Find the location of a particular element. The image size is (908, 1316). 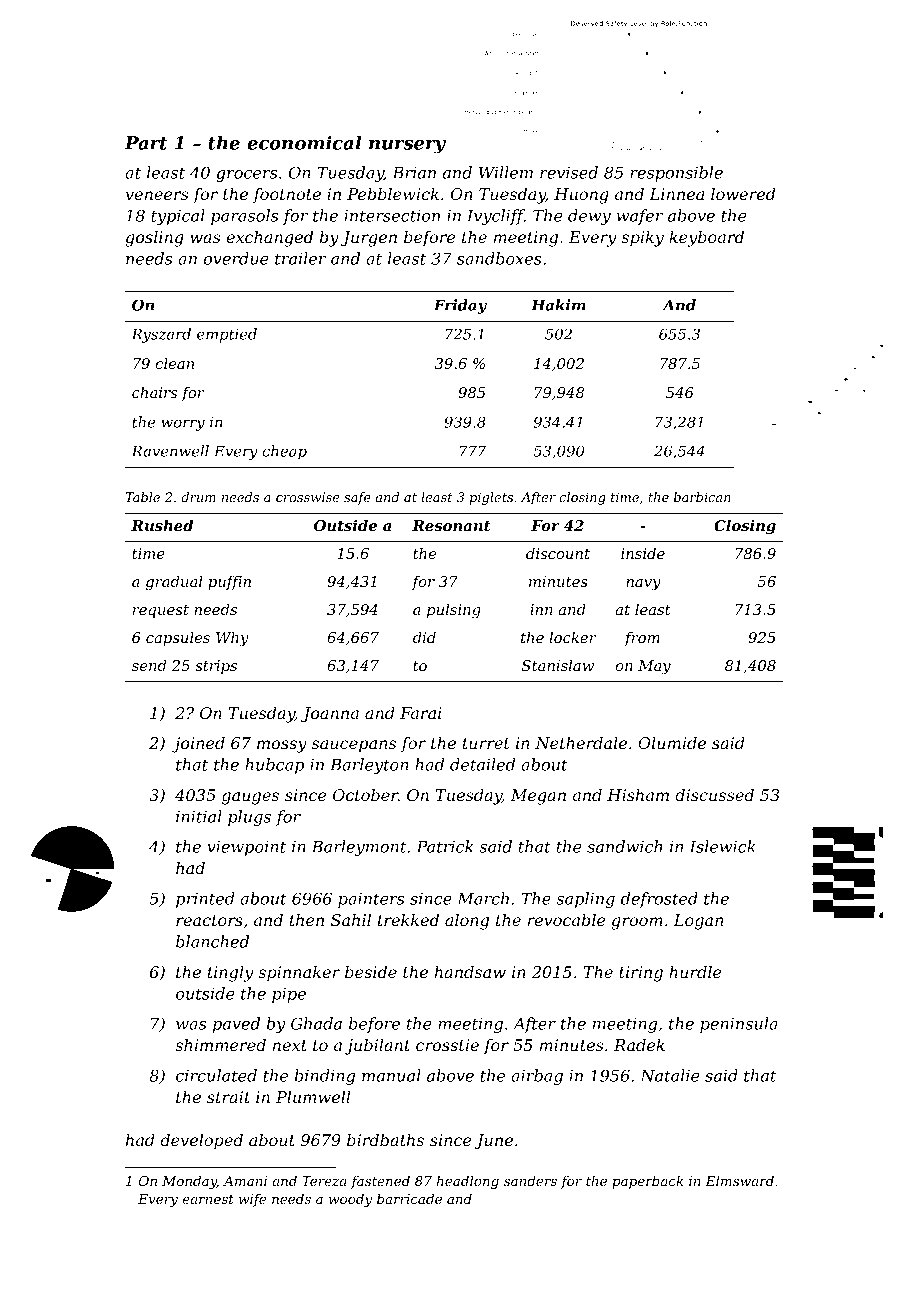

Netherdale is located at coordinates (581, 743).
